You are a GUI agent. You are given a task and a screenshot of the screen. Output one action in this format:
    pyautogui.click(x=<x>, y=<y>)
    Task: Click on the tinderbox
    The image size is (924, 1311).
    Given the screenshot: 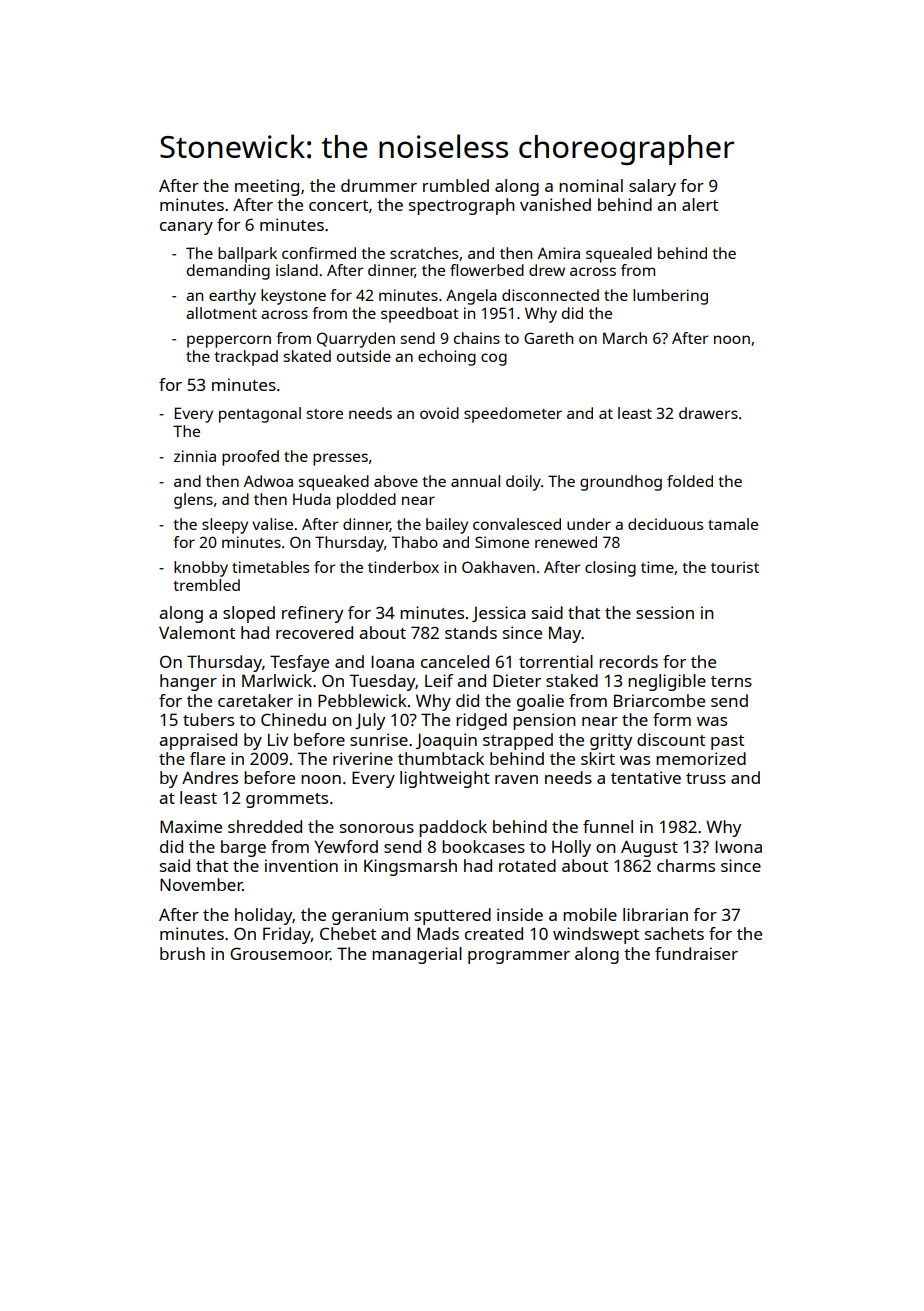 What is the action you would take?
    pyautogui.click(x=403, y=567)
